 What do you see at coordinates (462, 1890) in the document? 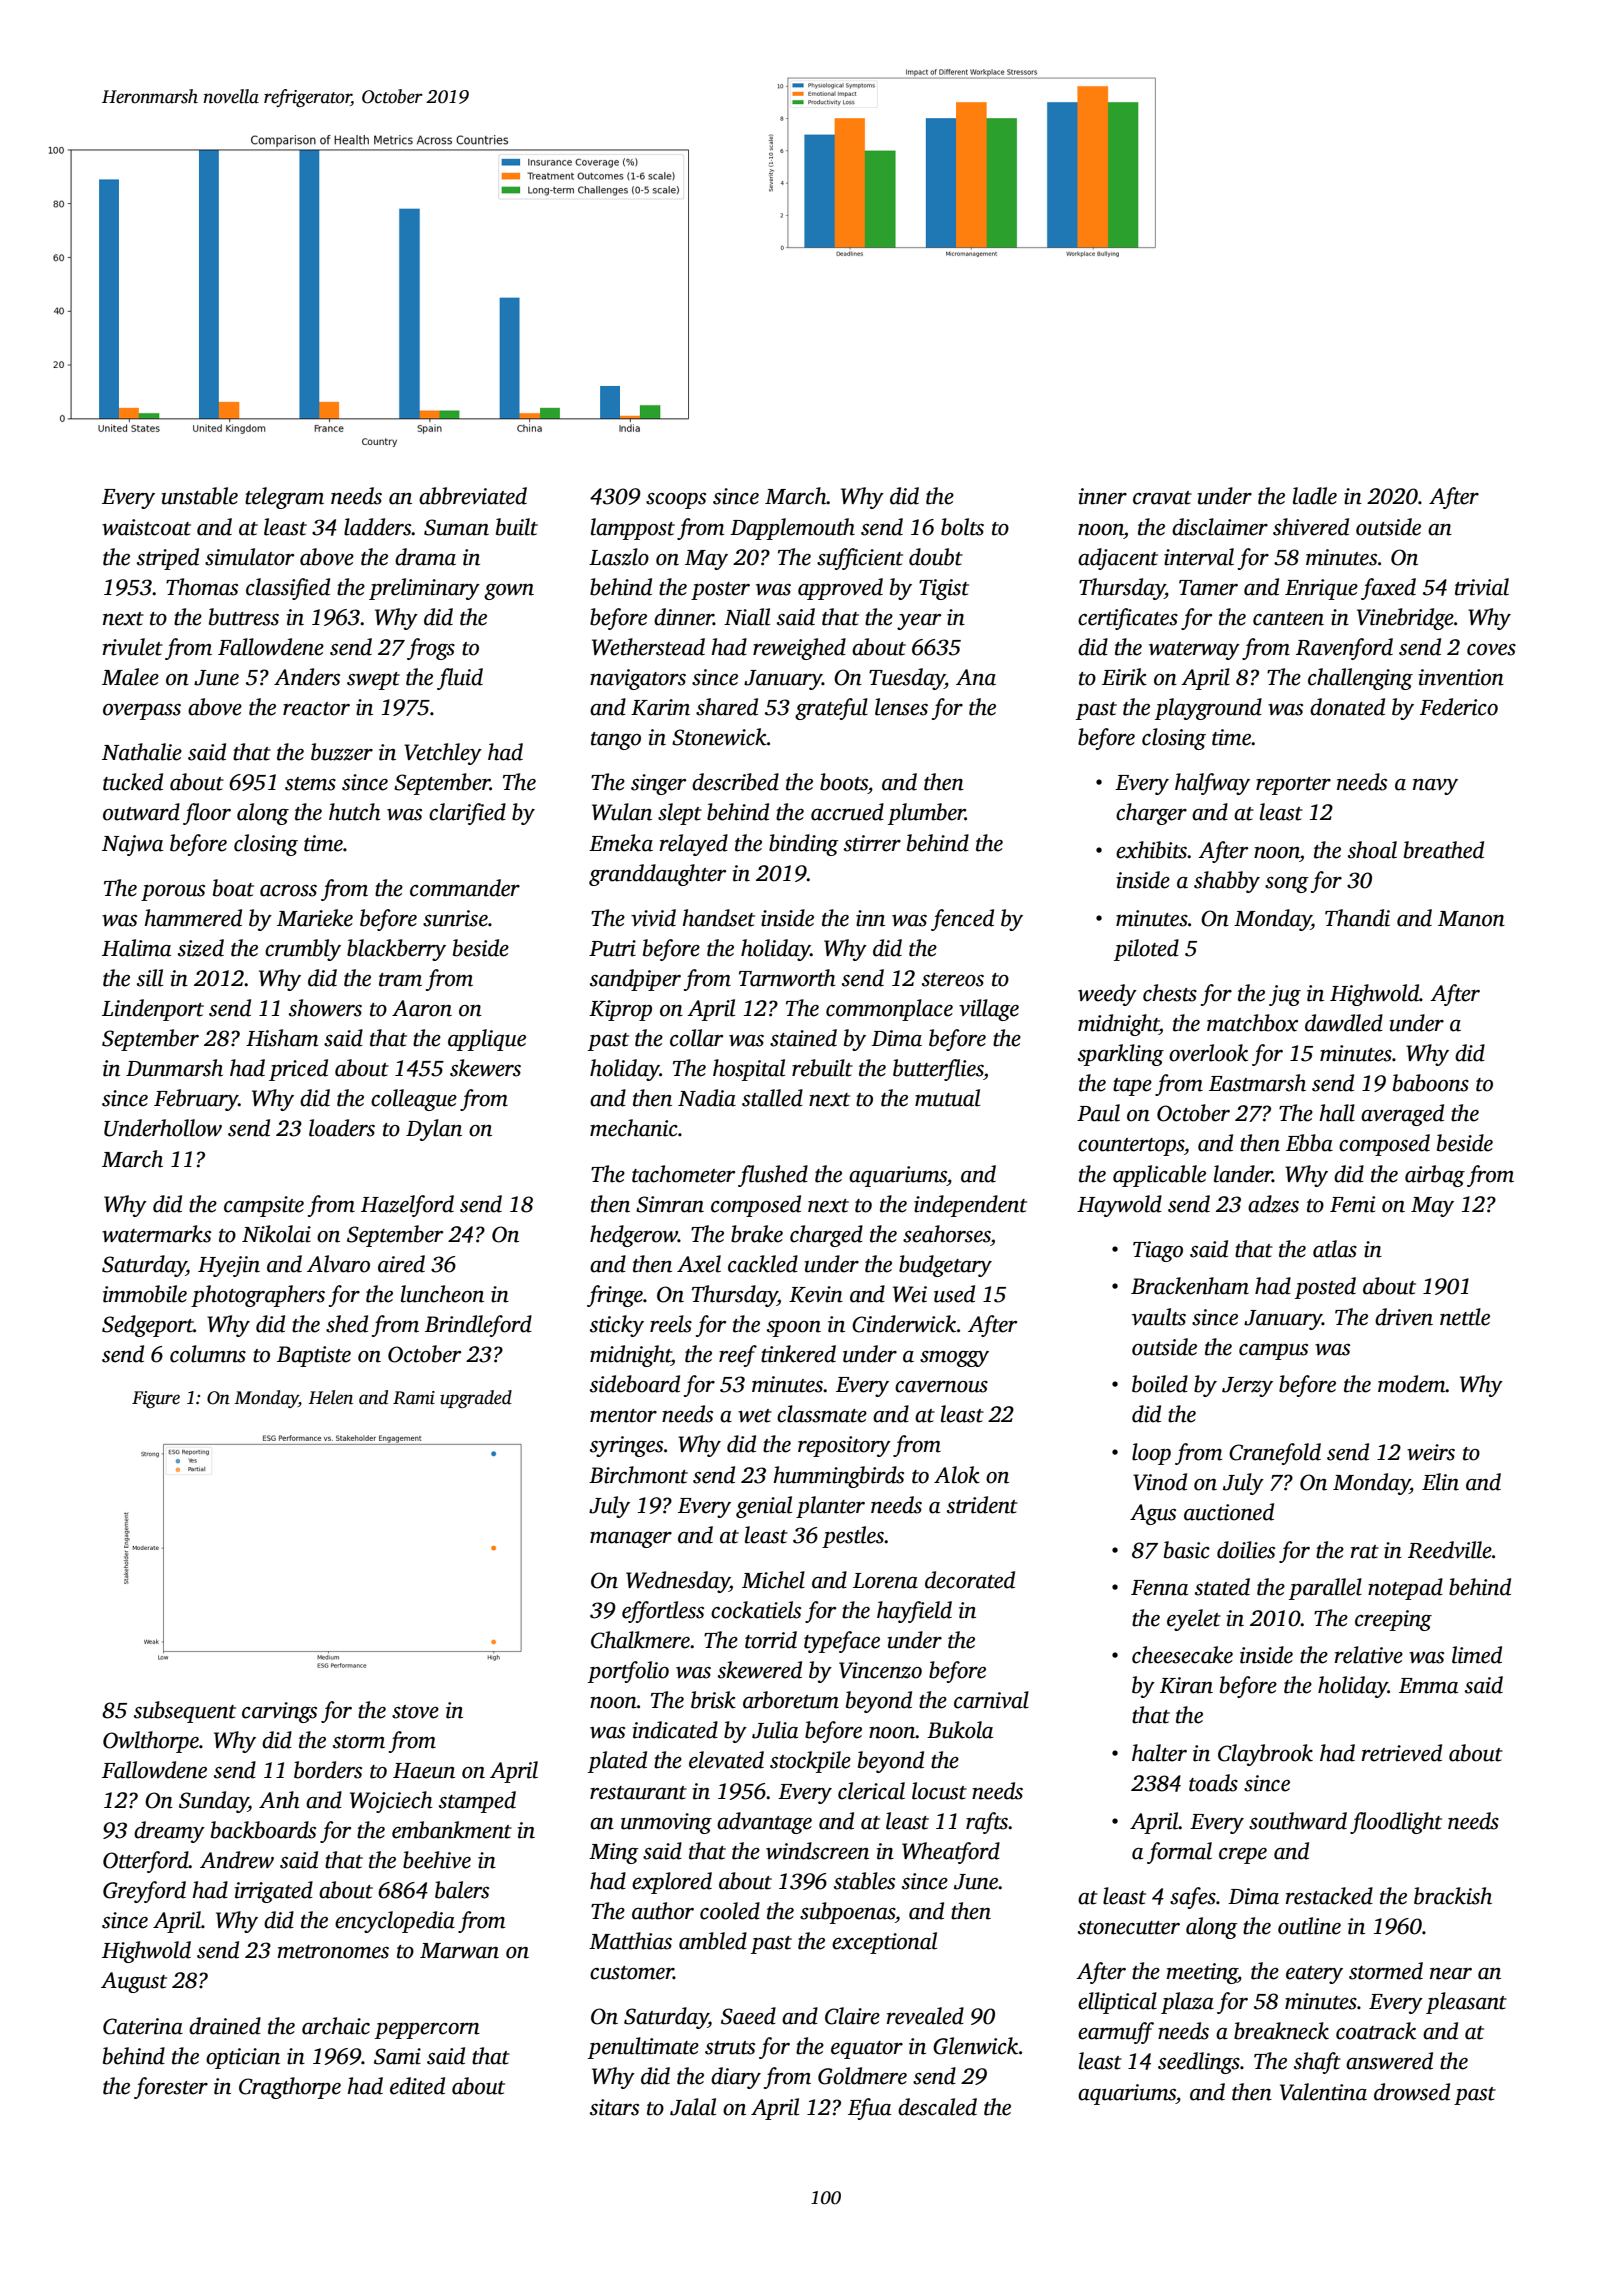
I see `balers` at bounding box center [462, 1890].
